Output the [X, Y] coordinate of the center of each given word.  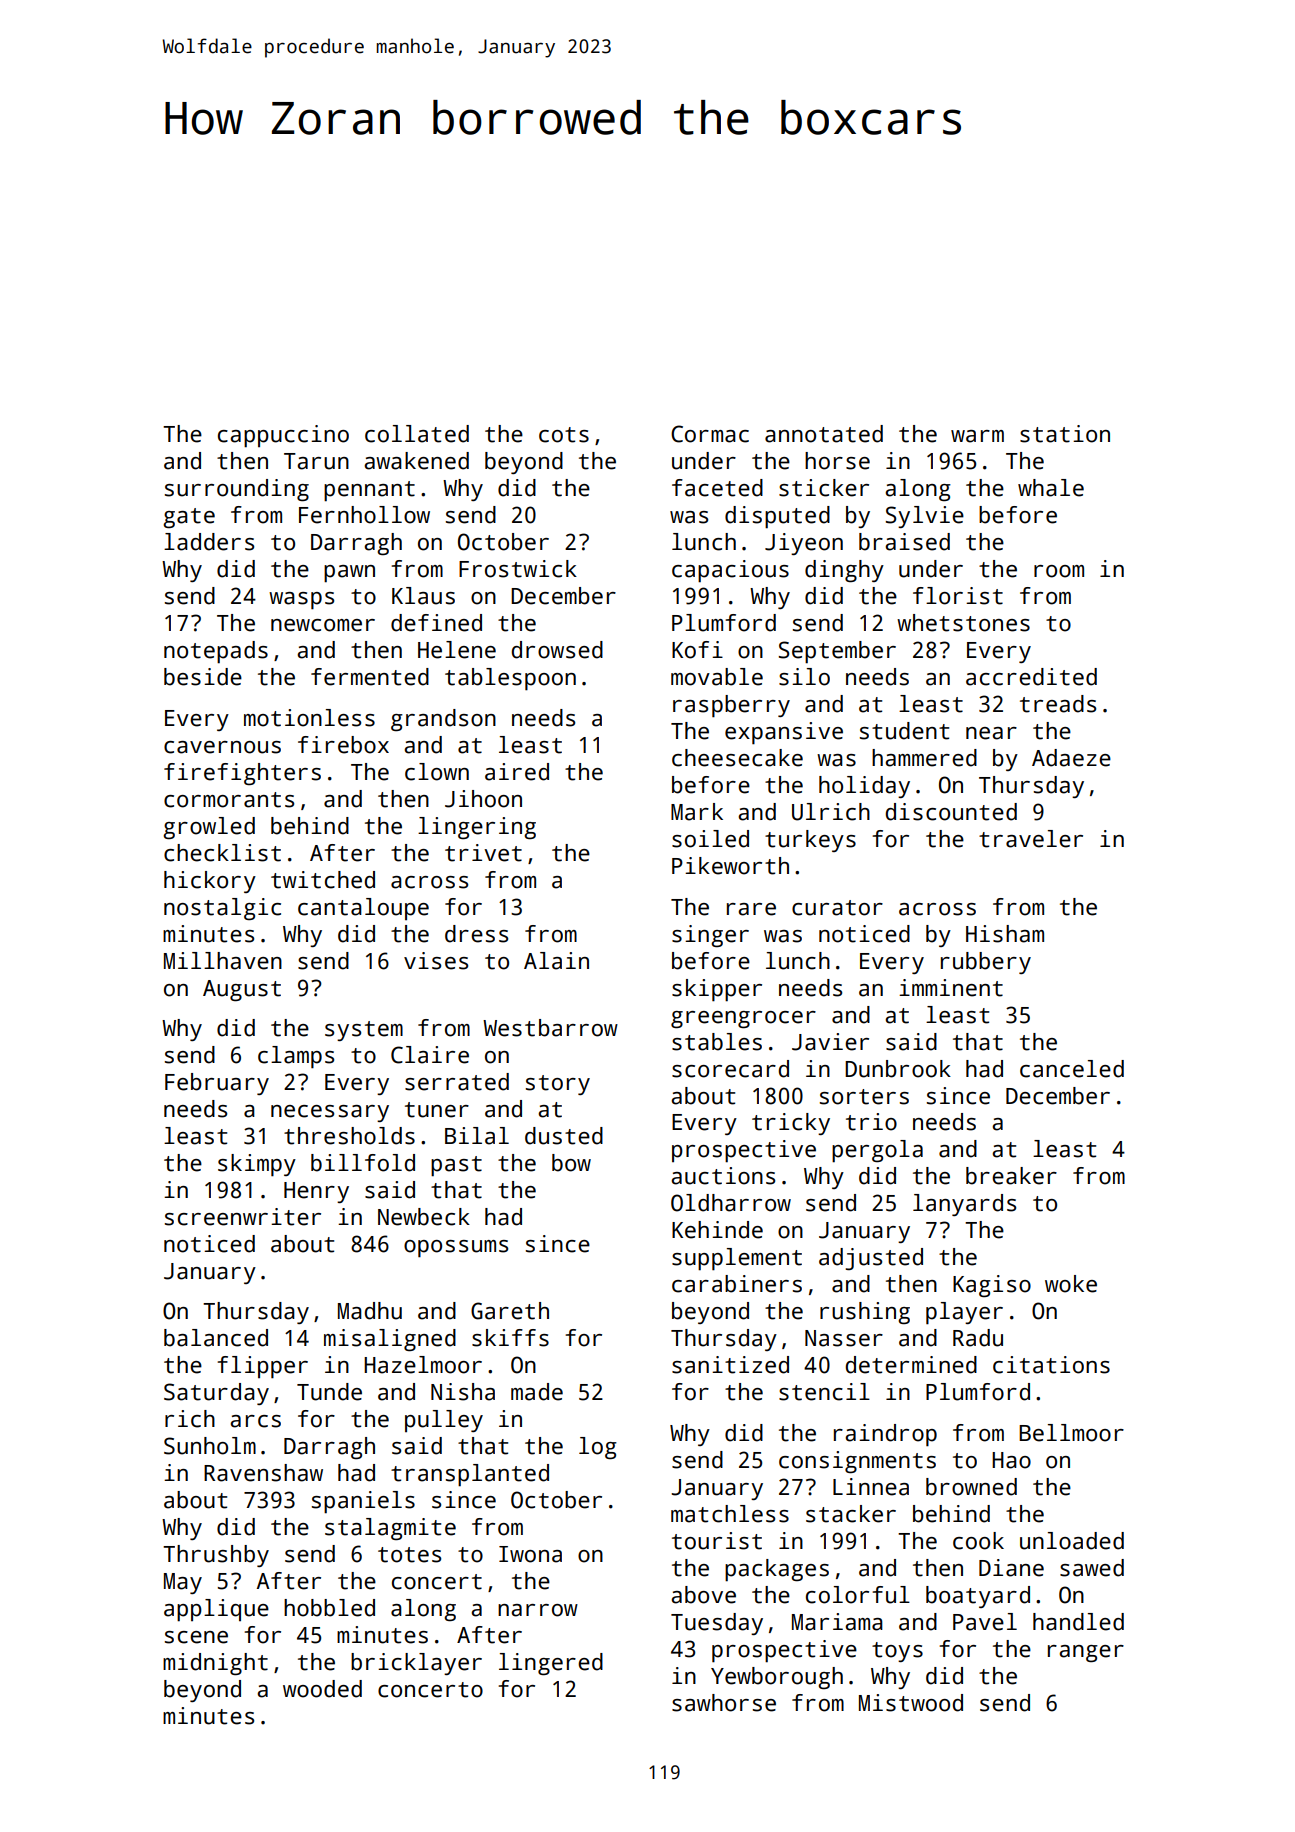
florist [958, 596]
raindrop [885, 1435]
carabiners [737, 1284]
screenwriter [243, 1217]
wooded [322, 1689]
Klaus [423, 596]
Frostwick [518, 569]
